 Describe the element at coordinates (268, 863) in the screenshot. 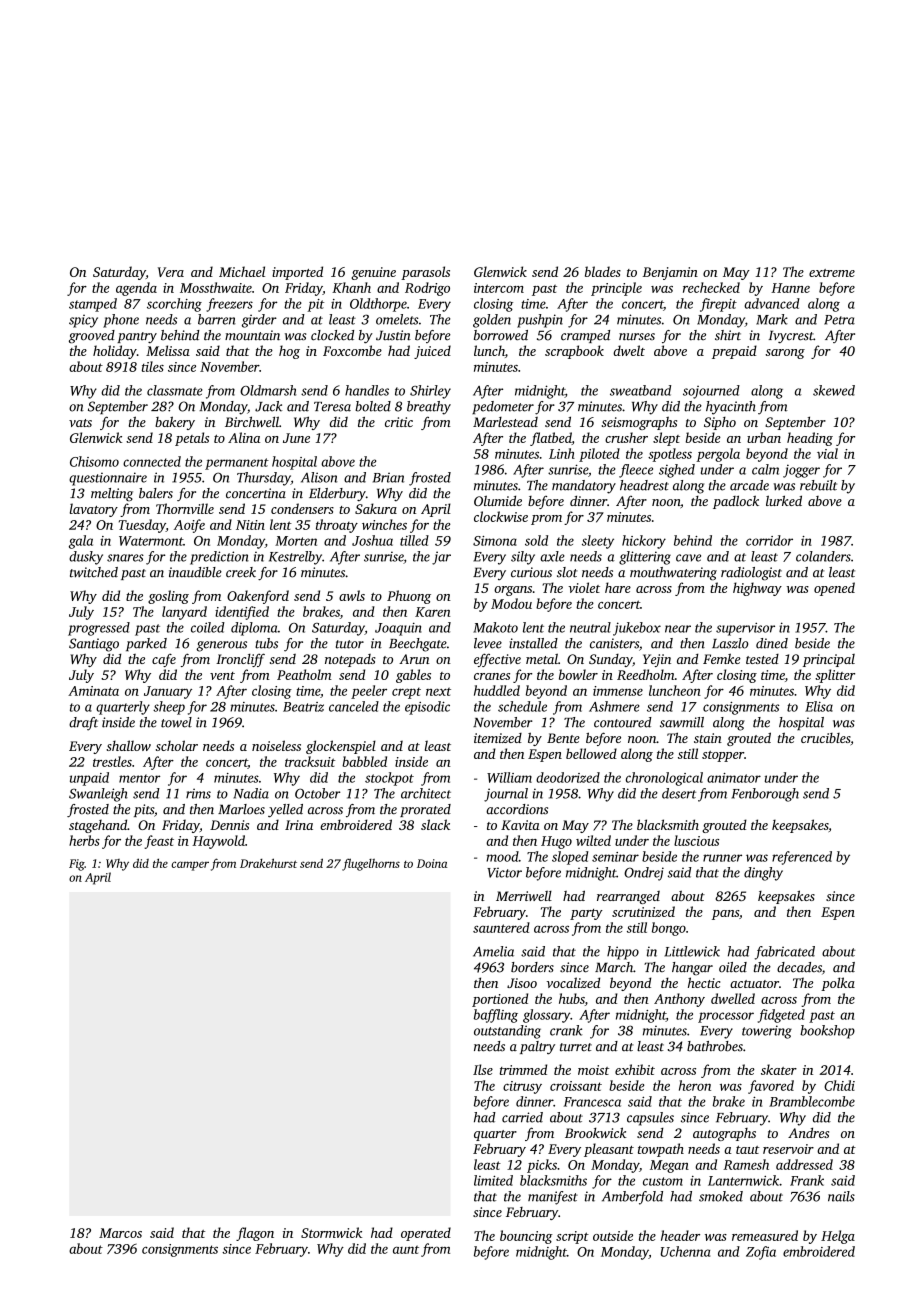

I see `Drakehurst` at that location.
